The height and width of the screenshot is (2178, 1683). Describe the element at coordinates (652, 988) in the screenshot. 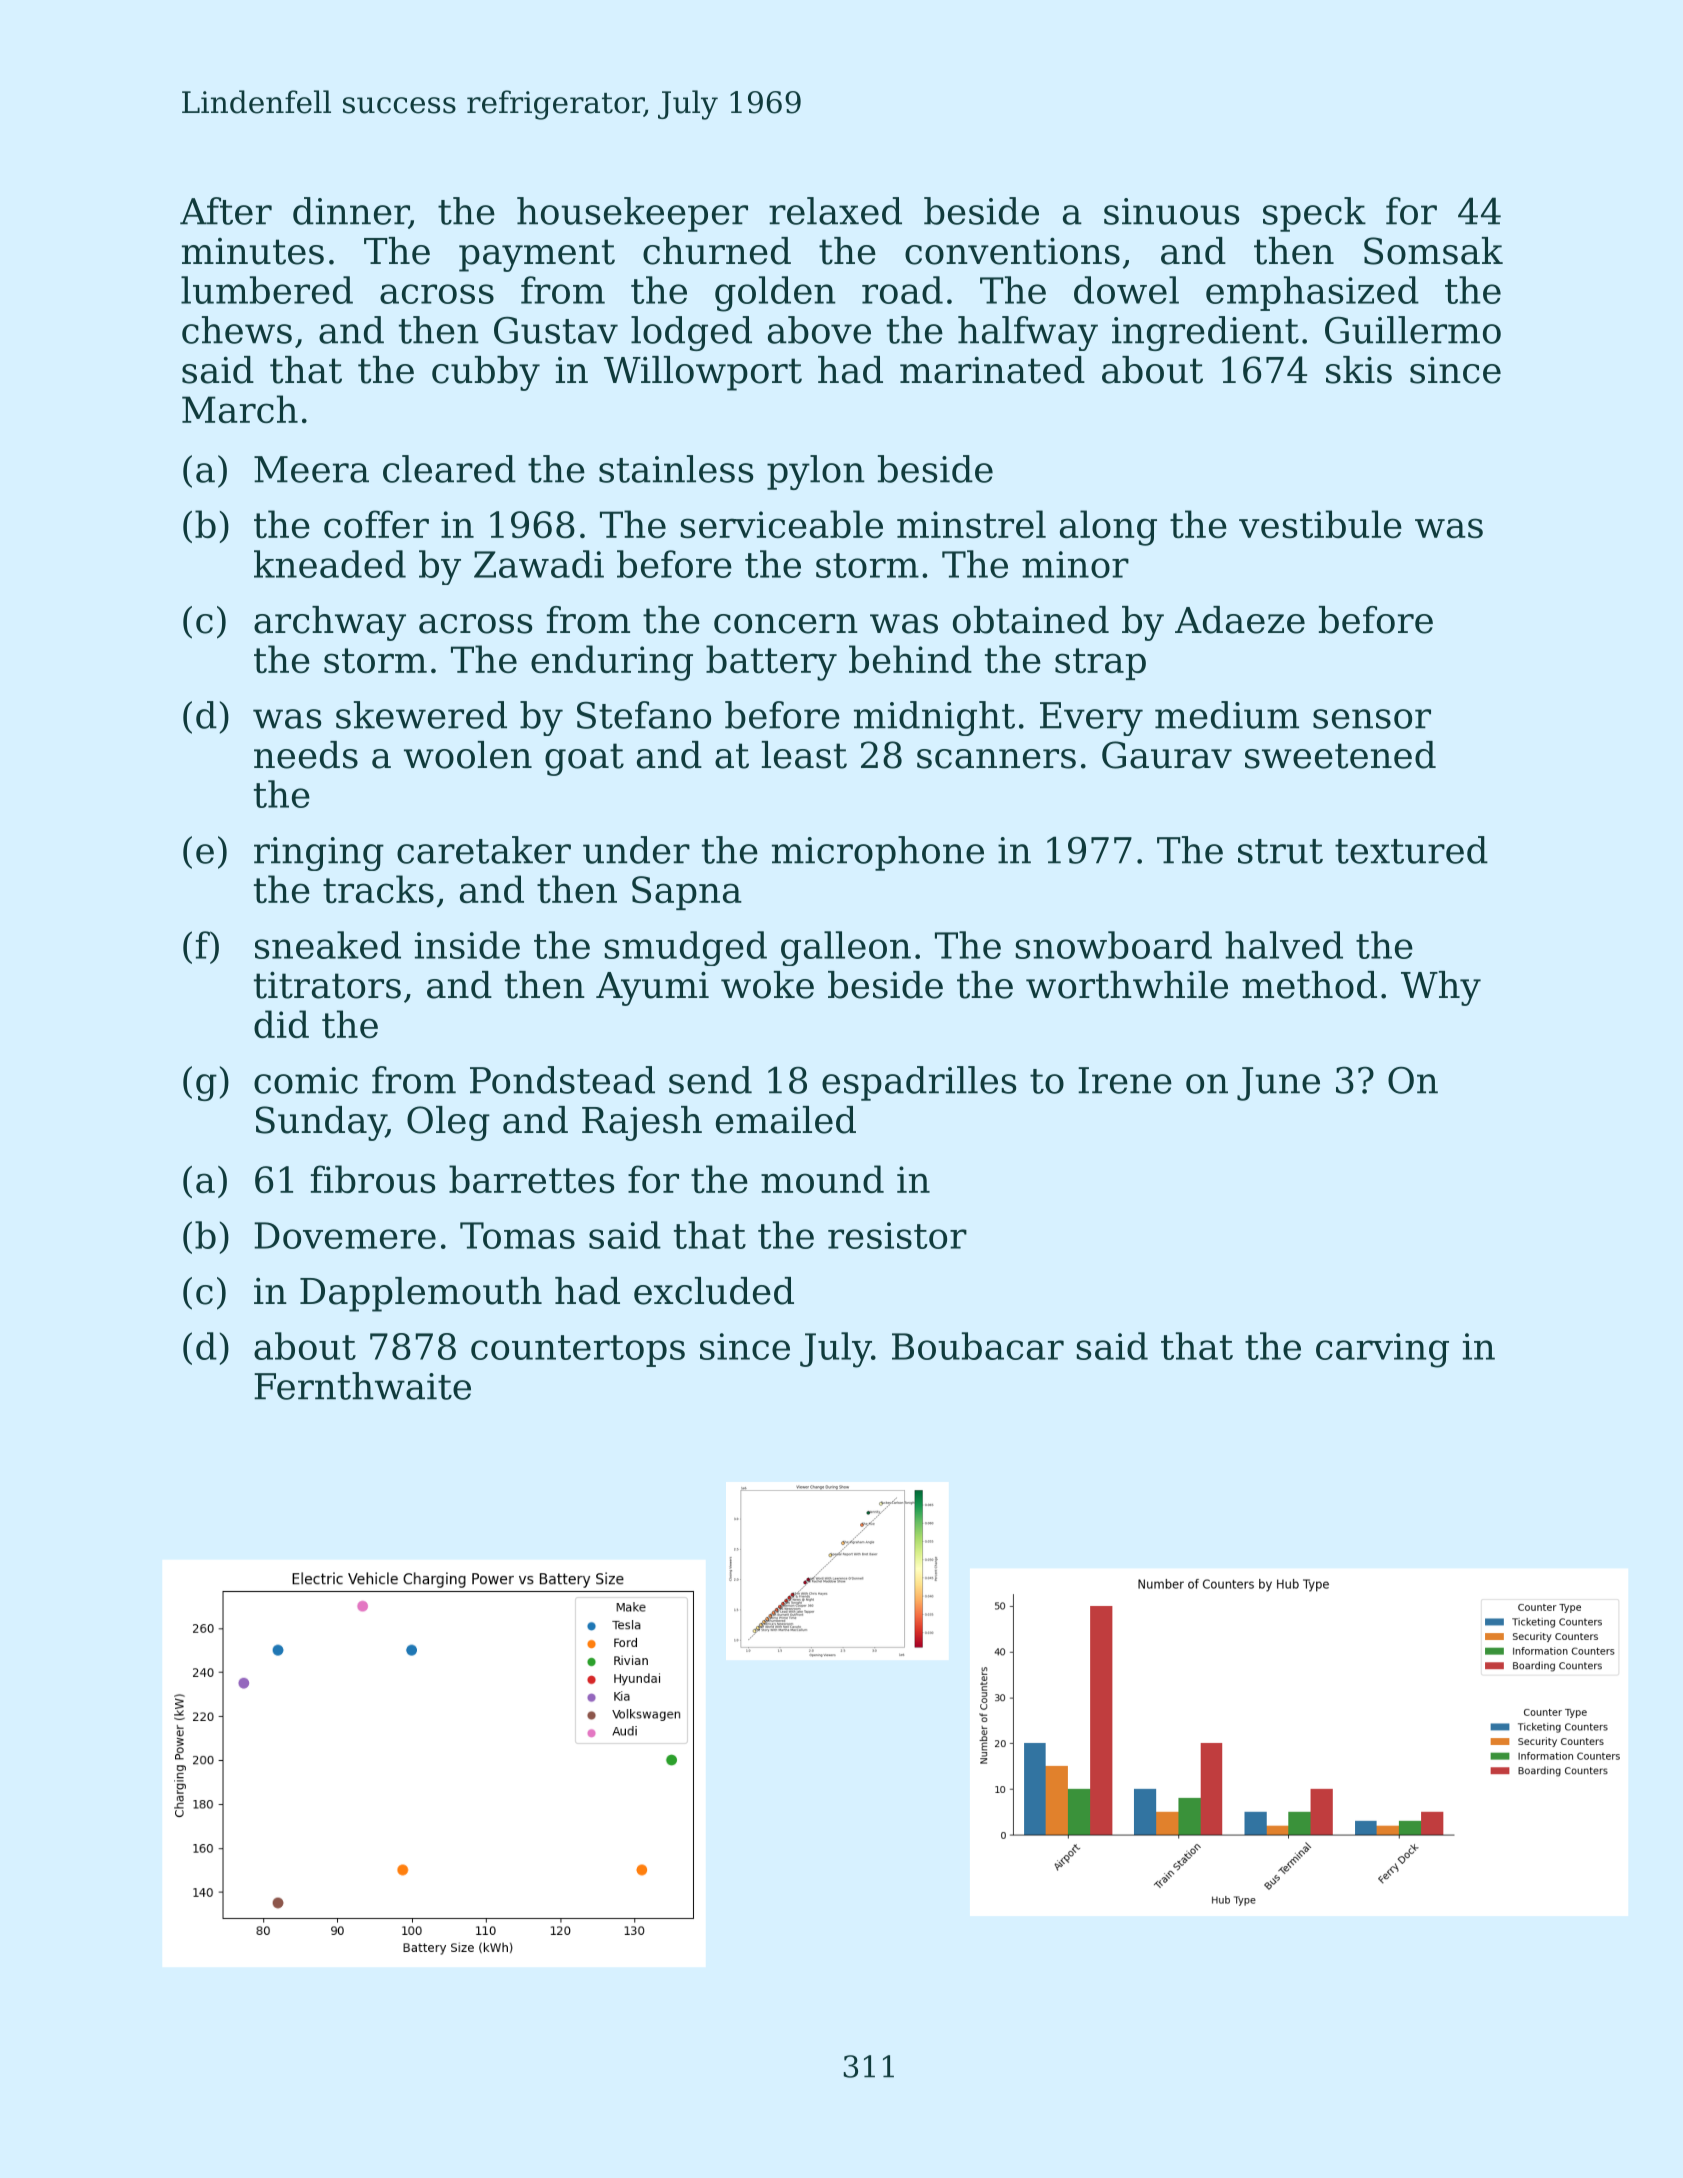

I see `Ayumi` at that location.
